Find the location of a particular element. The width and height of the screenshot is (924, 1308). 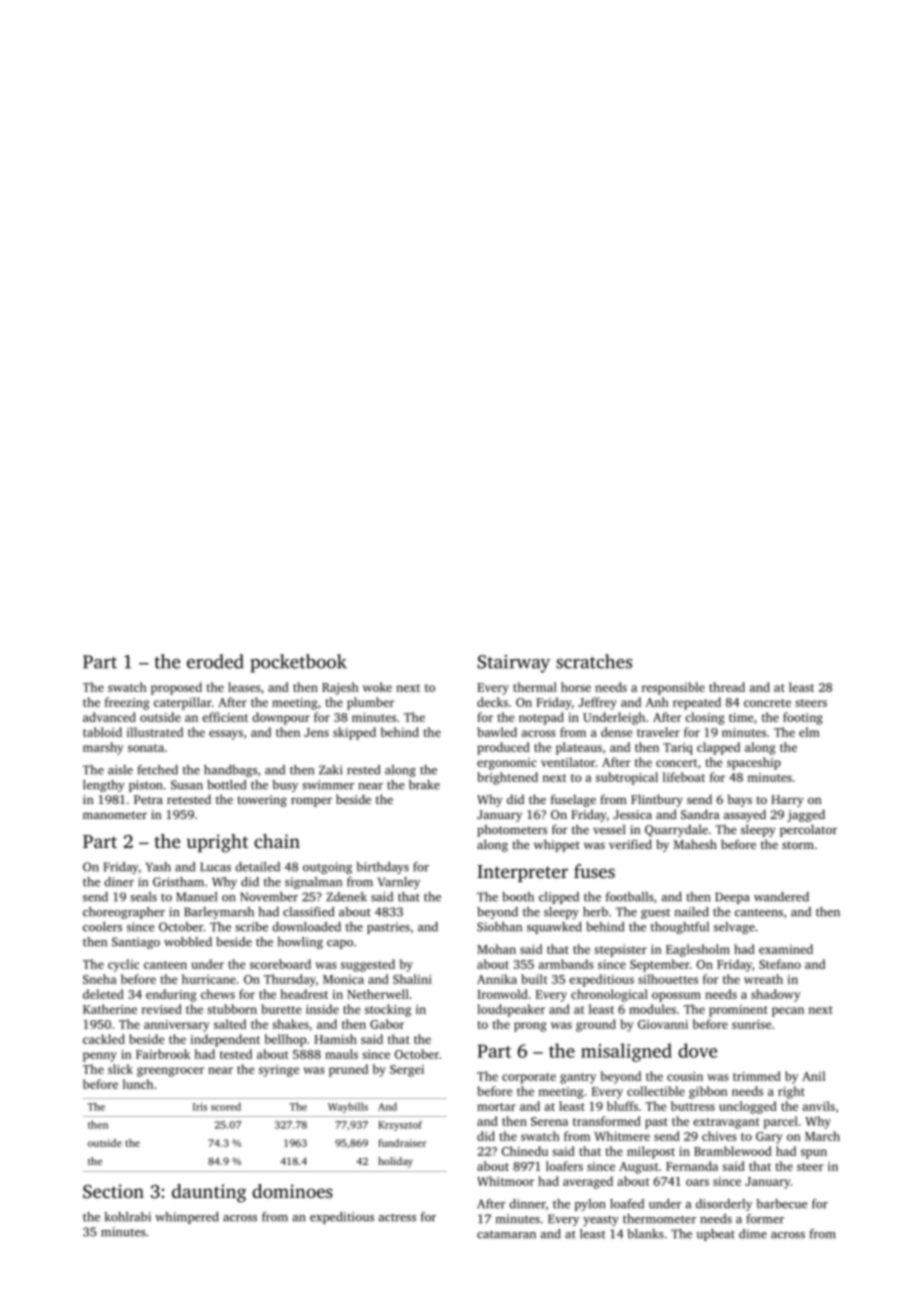

elm is located at coordinates (809, 732).
